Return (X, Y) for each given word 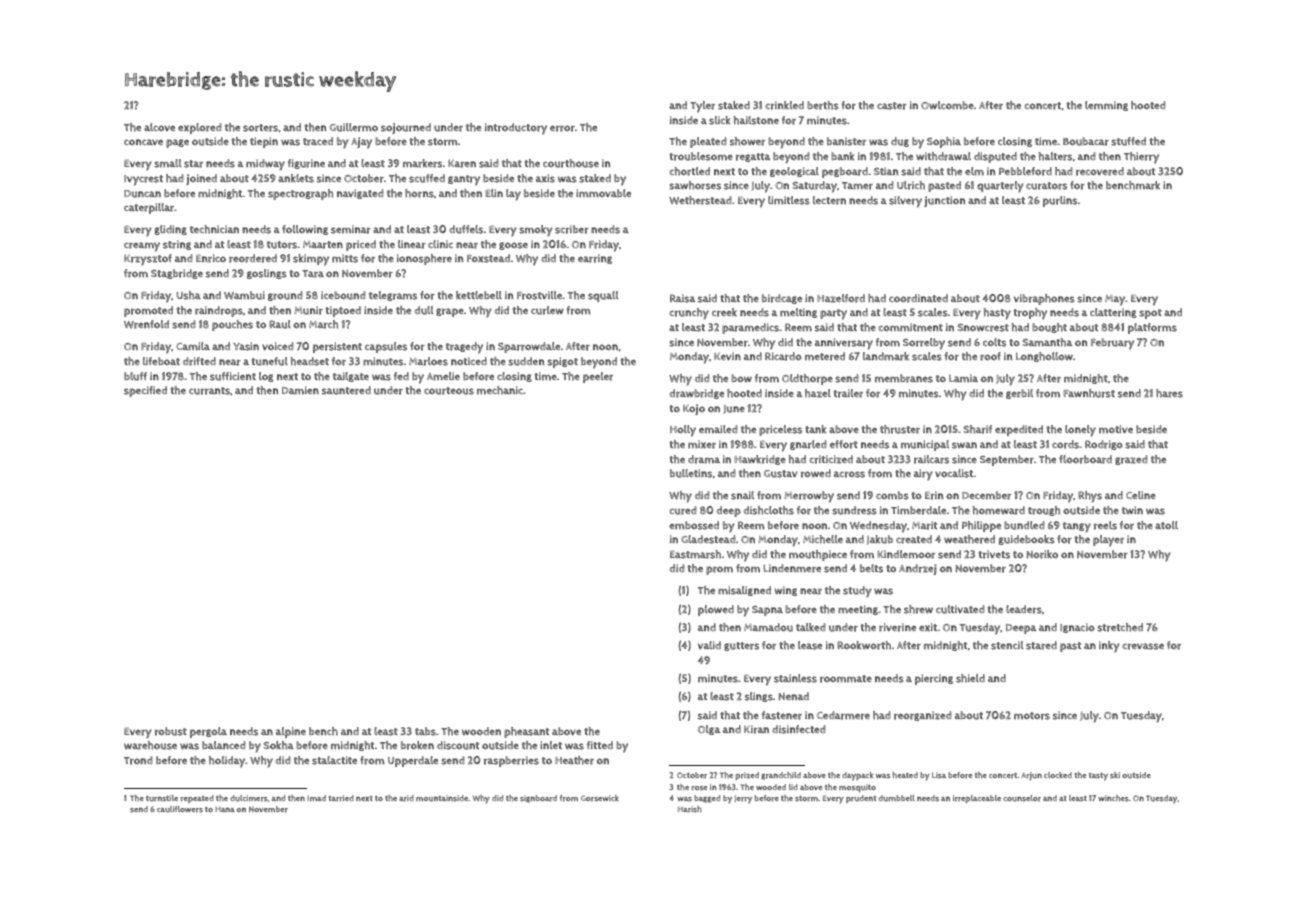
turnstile (162, 798)
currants (209, 391)
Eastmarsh (695, 554)
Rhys (1090, 497)
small (168, 163)
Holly (683, 431)
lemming (1106, 106)
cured (683, 510)
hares (1169, 393)
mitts (345, 258)
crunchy (689, 314)
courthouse (571, 163)
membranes (904, 378)
